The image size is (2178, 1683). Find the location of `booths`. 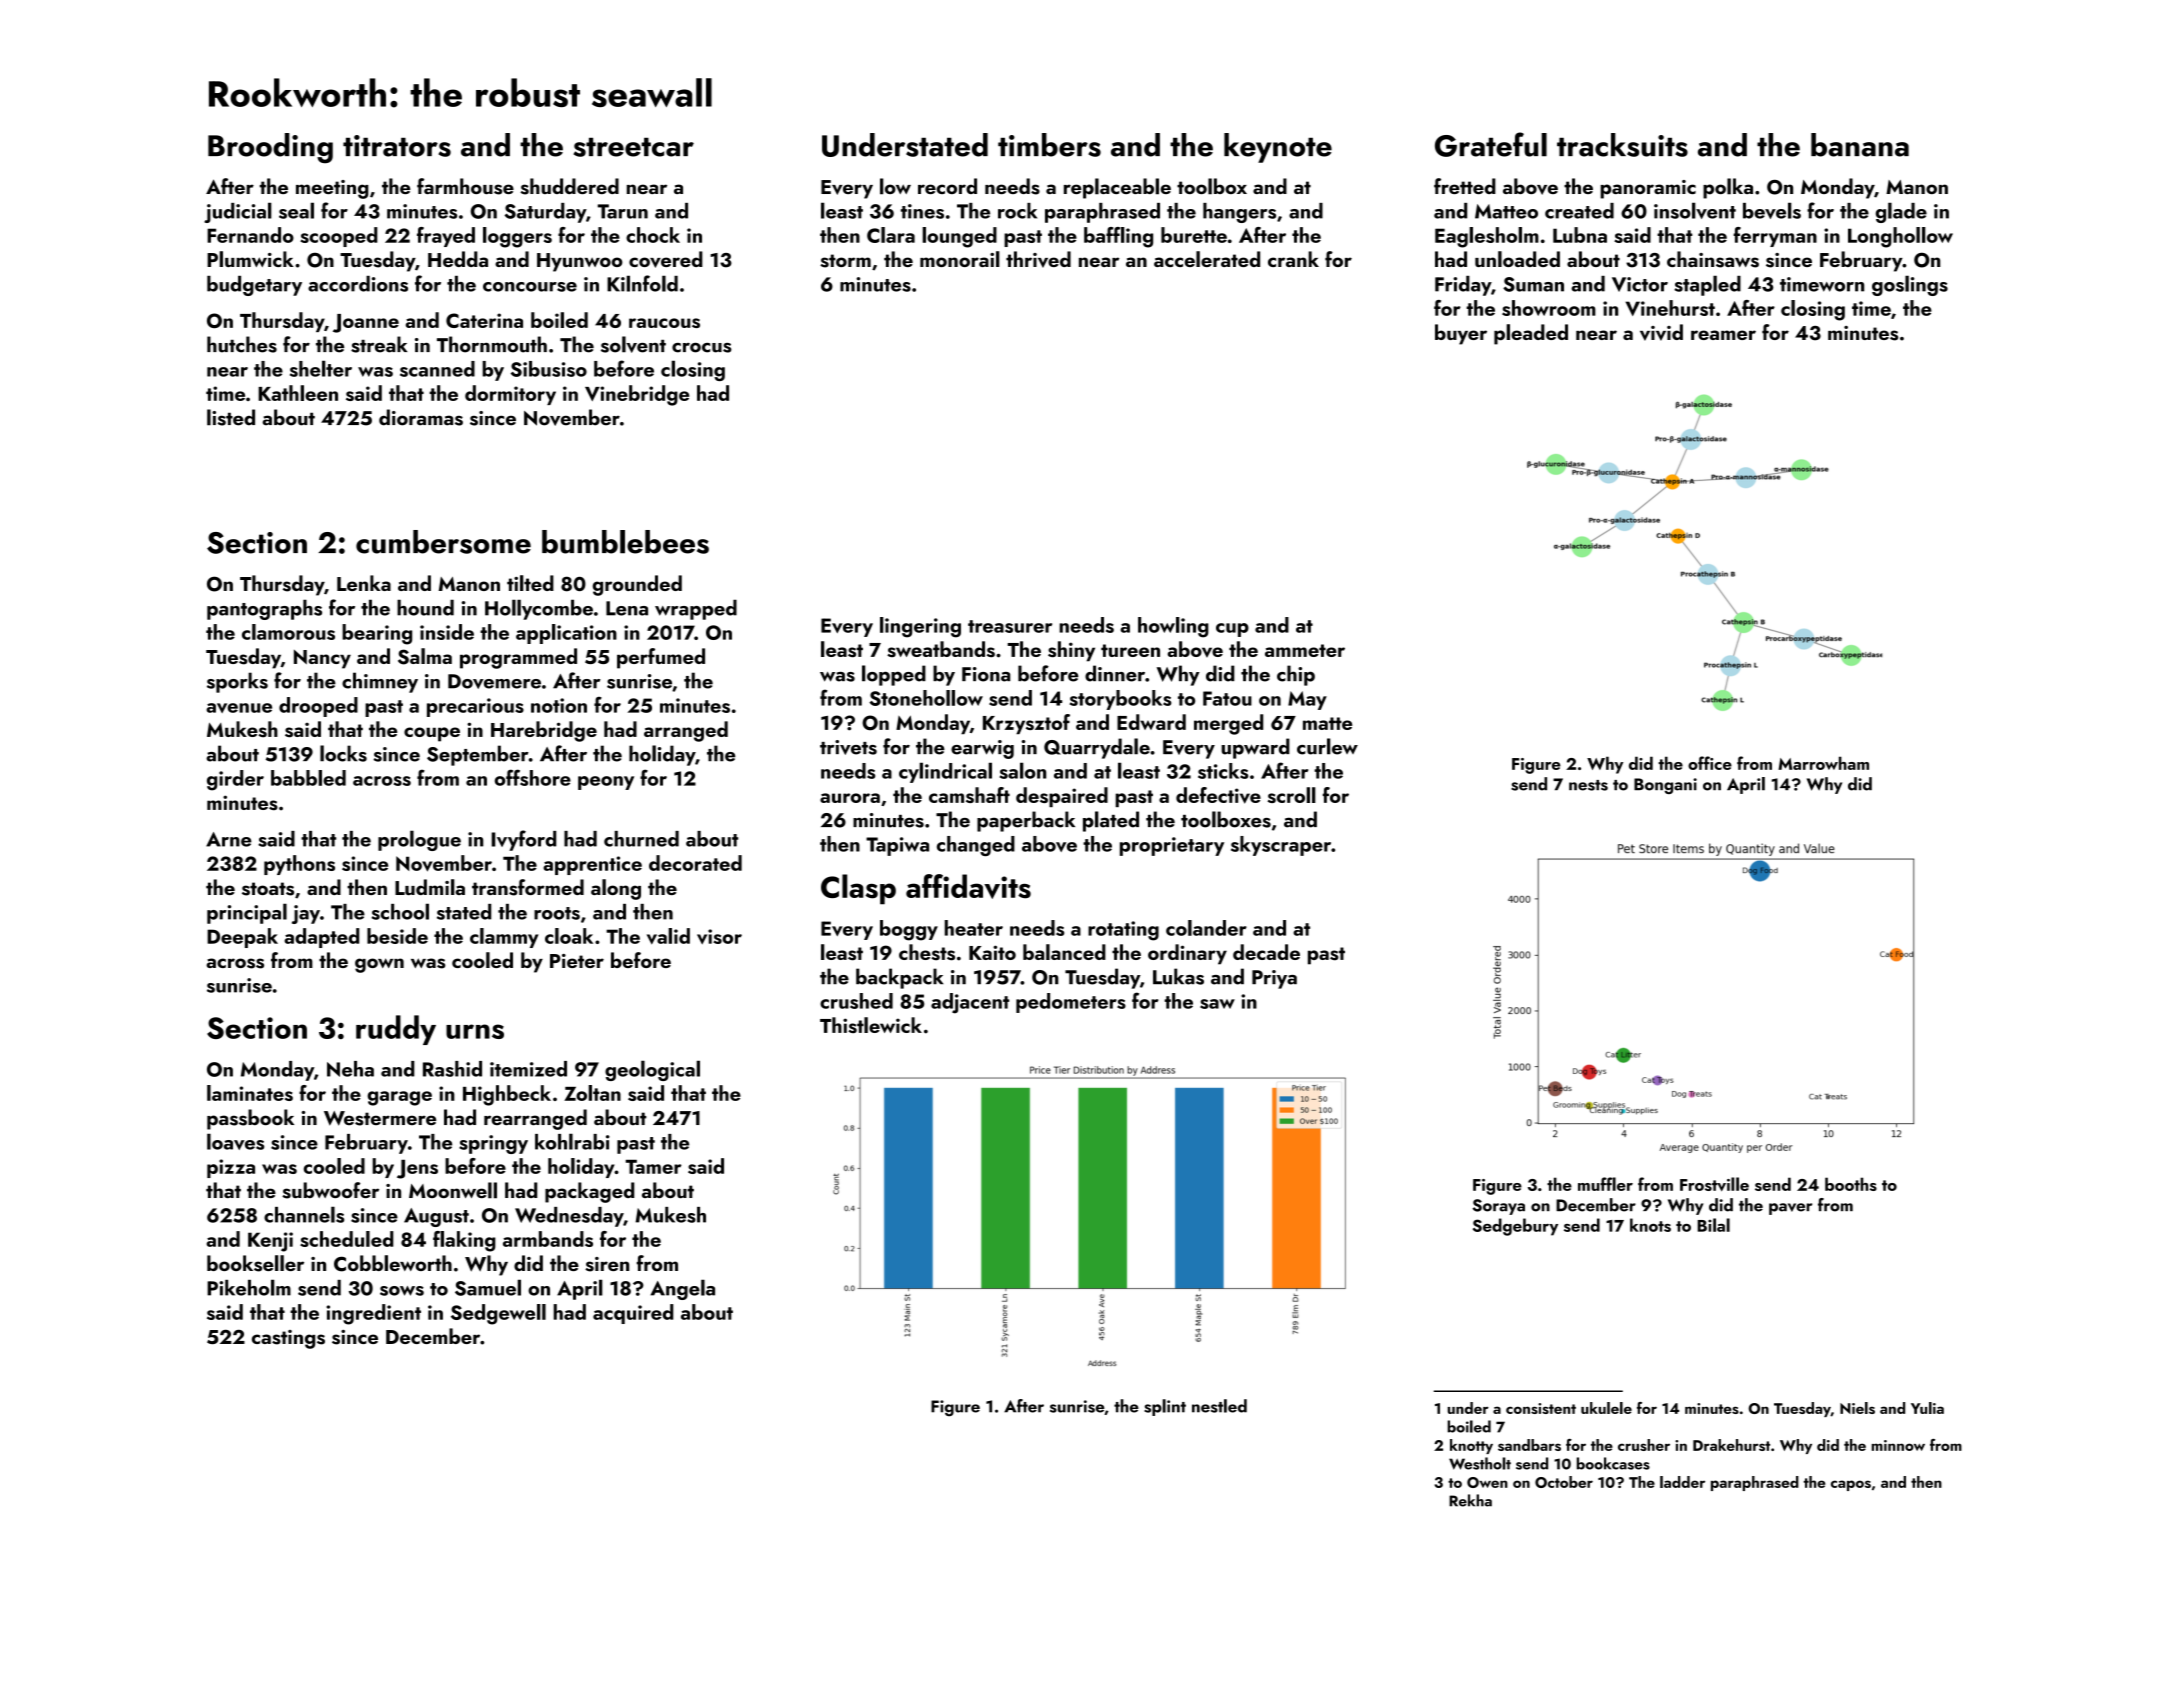

booths is located at coordinates (1851, 1184).
